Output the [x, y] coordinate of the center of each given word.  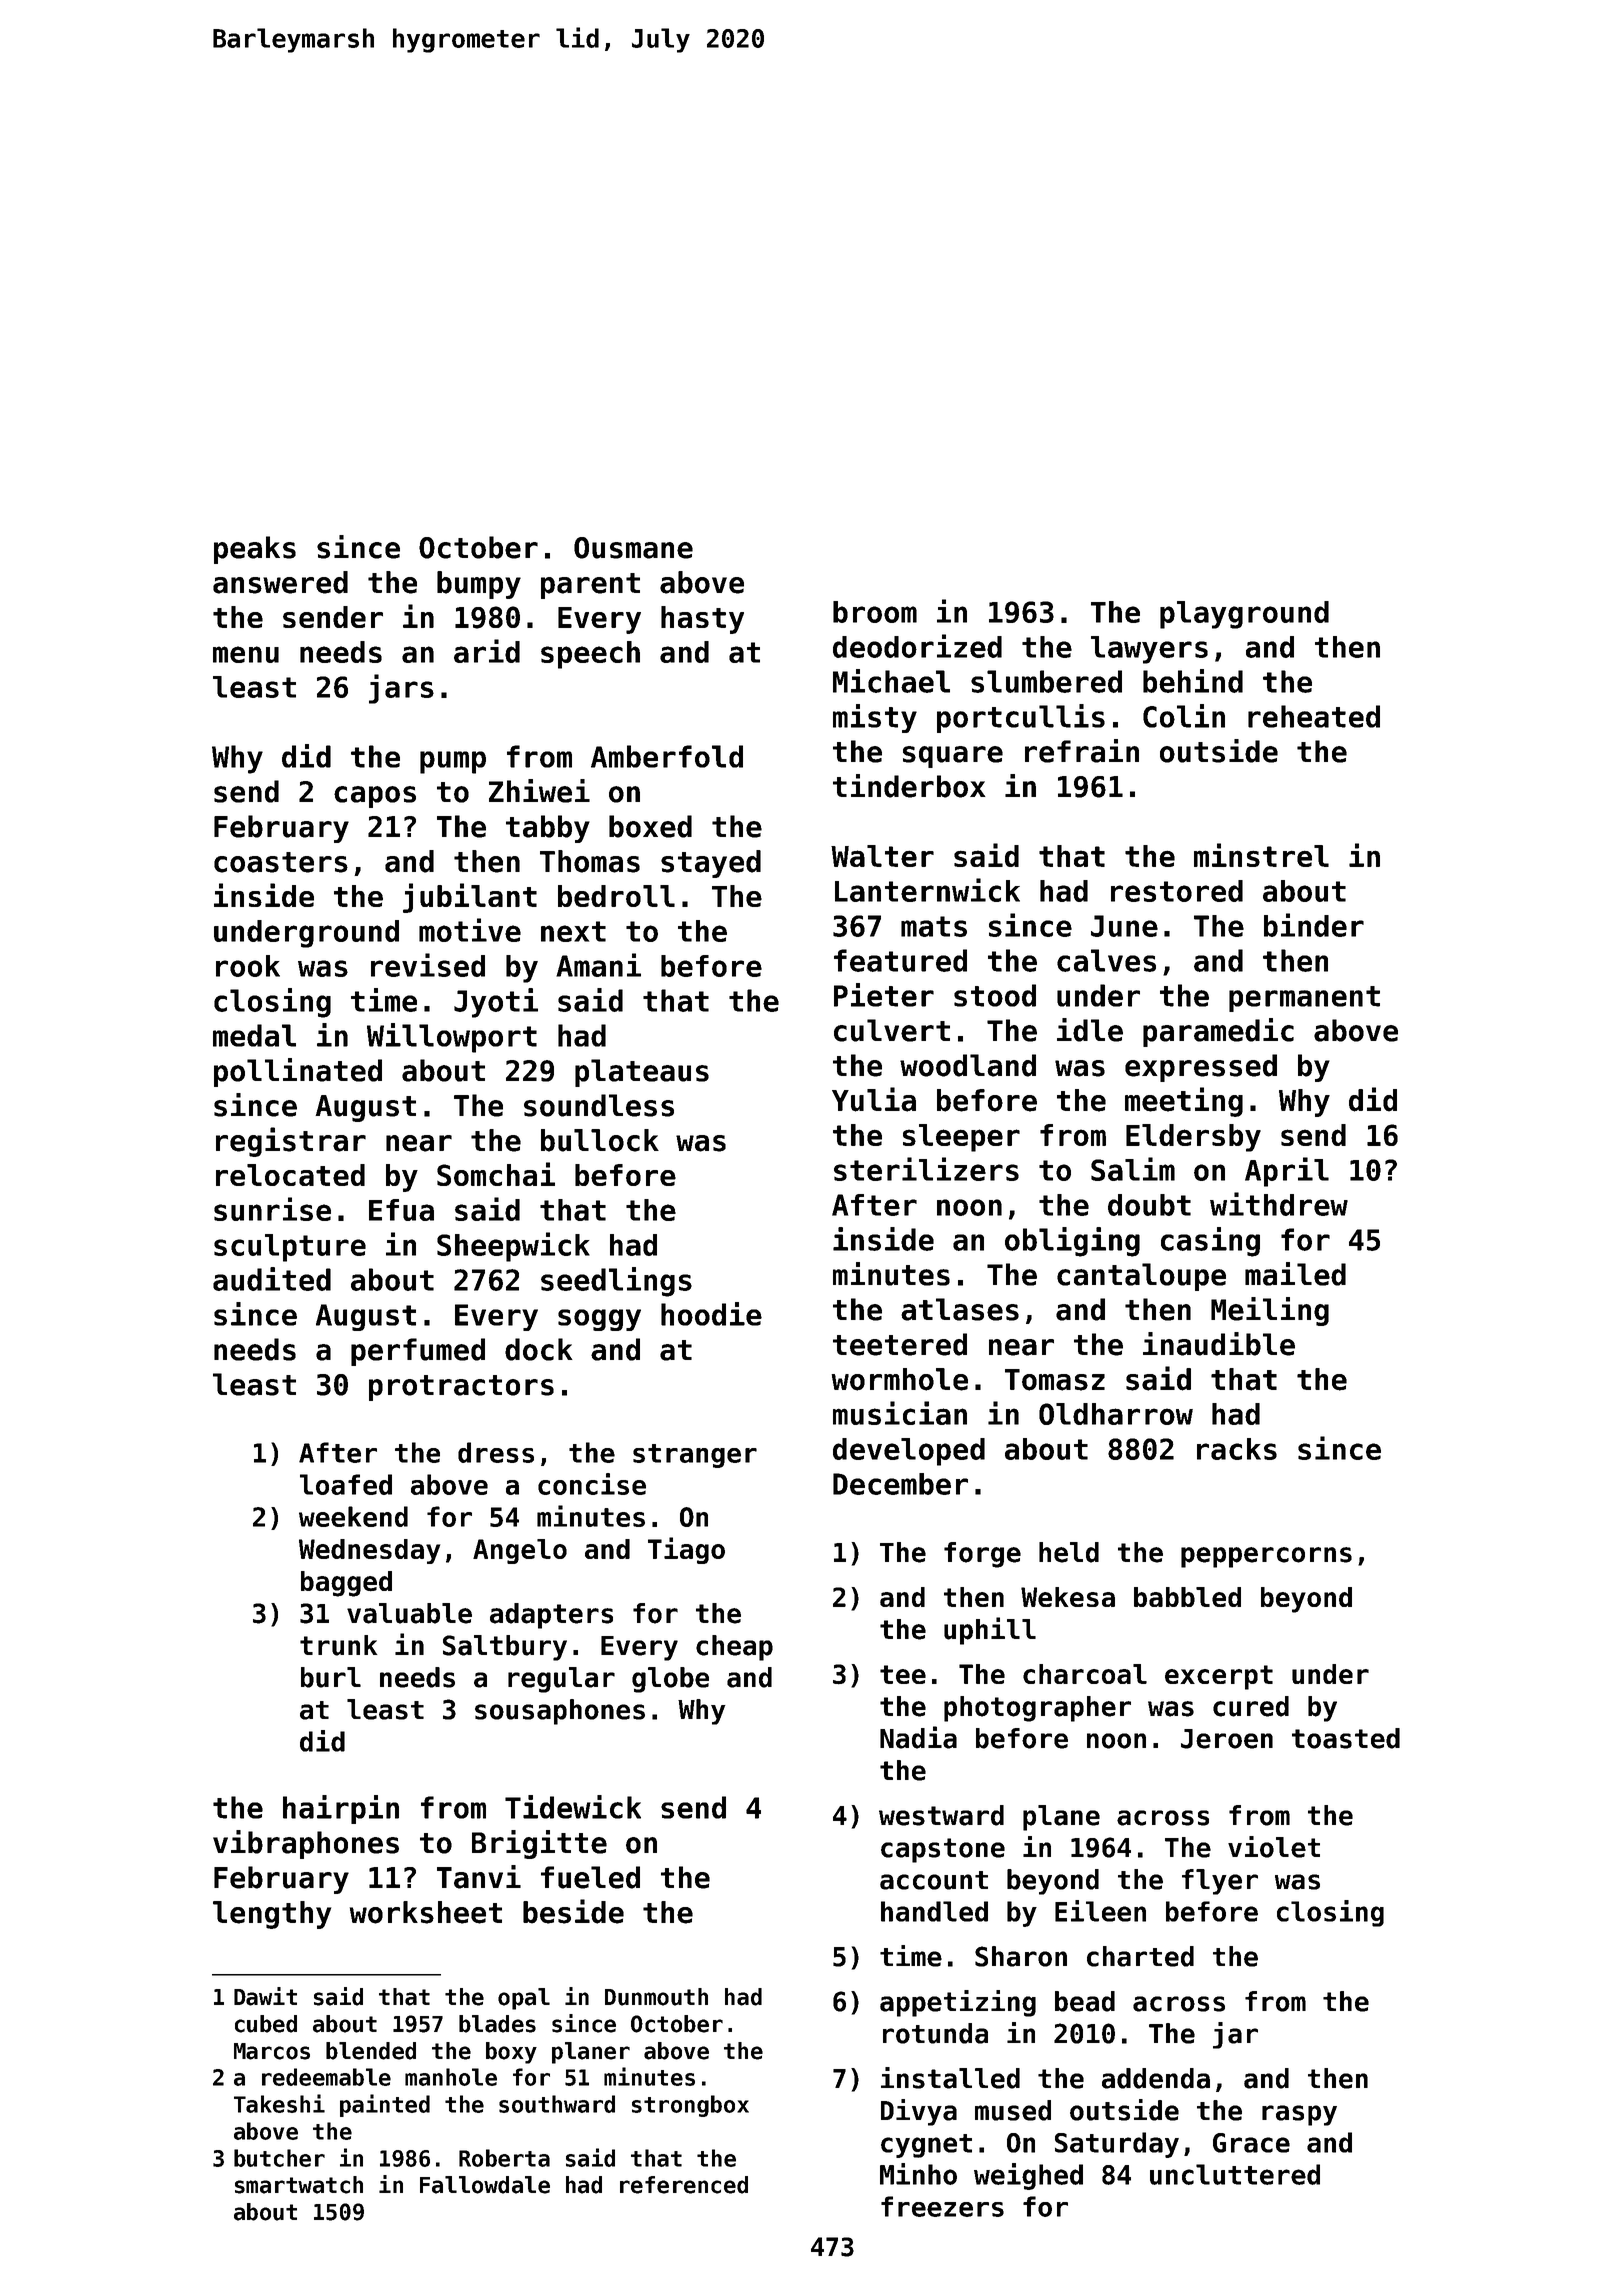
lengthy [272, 1915]
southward [557, 2104]
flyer [1220, 1882]
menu [246, 654]
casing [1210, 1242]
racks [1237, 1449]
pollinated [298, 1072]
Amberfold [667, 756]
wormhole [899, 1379]
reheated [1314, 716]
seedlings [616, 1282]
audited [272, 1279]
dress [496, 1452]
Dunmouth [656, 1997]
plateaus [642, 1073]
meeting [1184, 1102]
